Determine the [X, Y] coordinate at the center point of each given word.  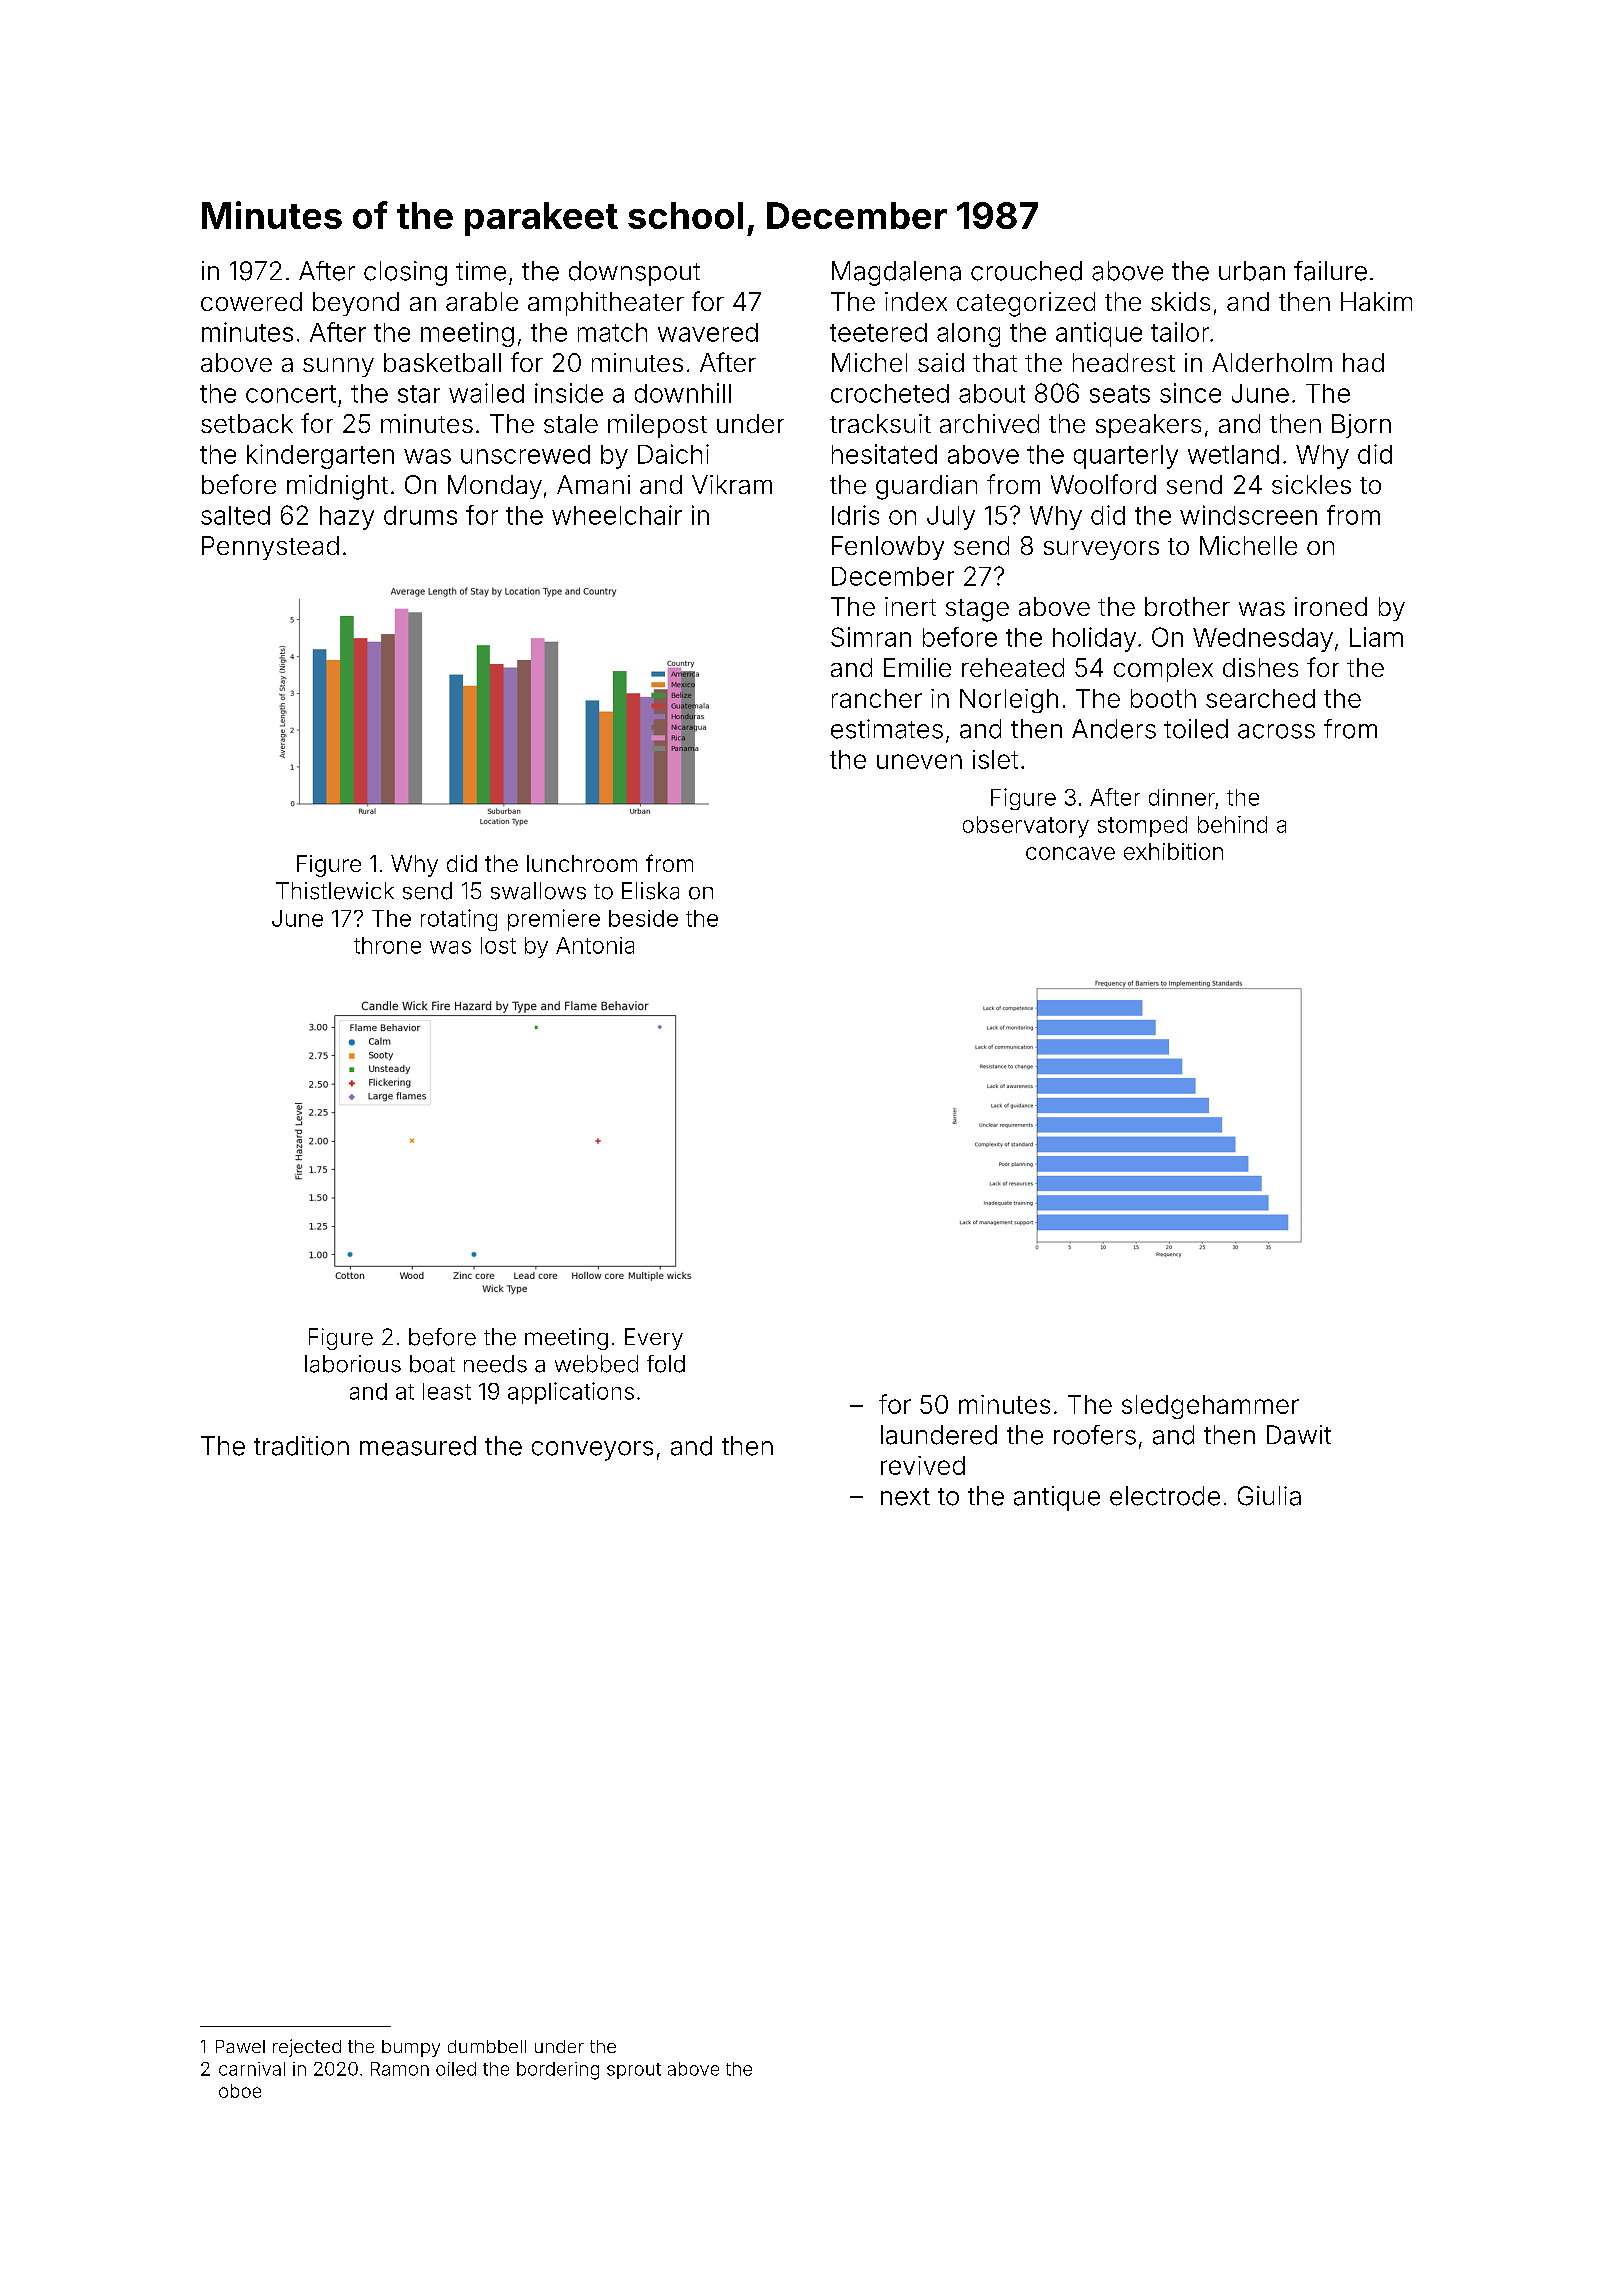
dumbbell [487, 2046]
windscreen [1248, 515]
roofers [1095, 1435]
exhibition [1173, 851]
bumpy [411, 2048]
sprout [634, 2071]
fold [666, 1364]
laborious [353, 1364]
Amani [593, 484]
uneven [919, 761]
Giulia [1269, 1496]
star [419, 394]
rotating [459, 920]
